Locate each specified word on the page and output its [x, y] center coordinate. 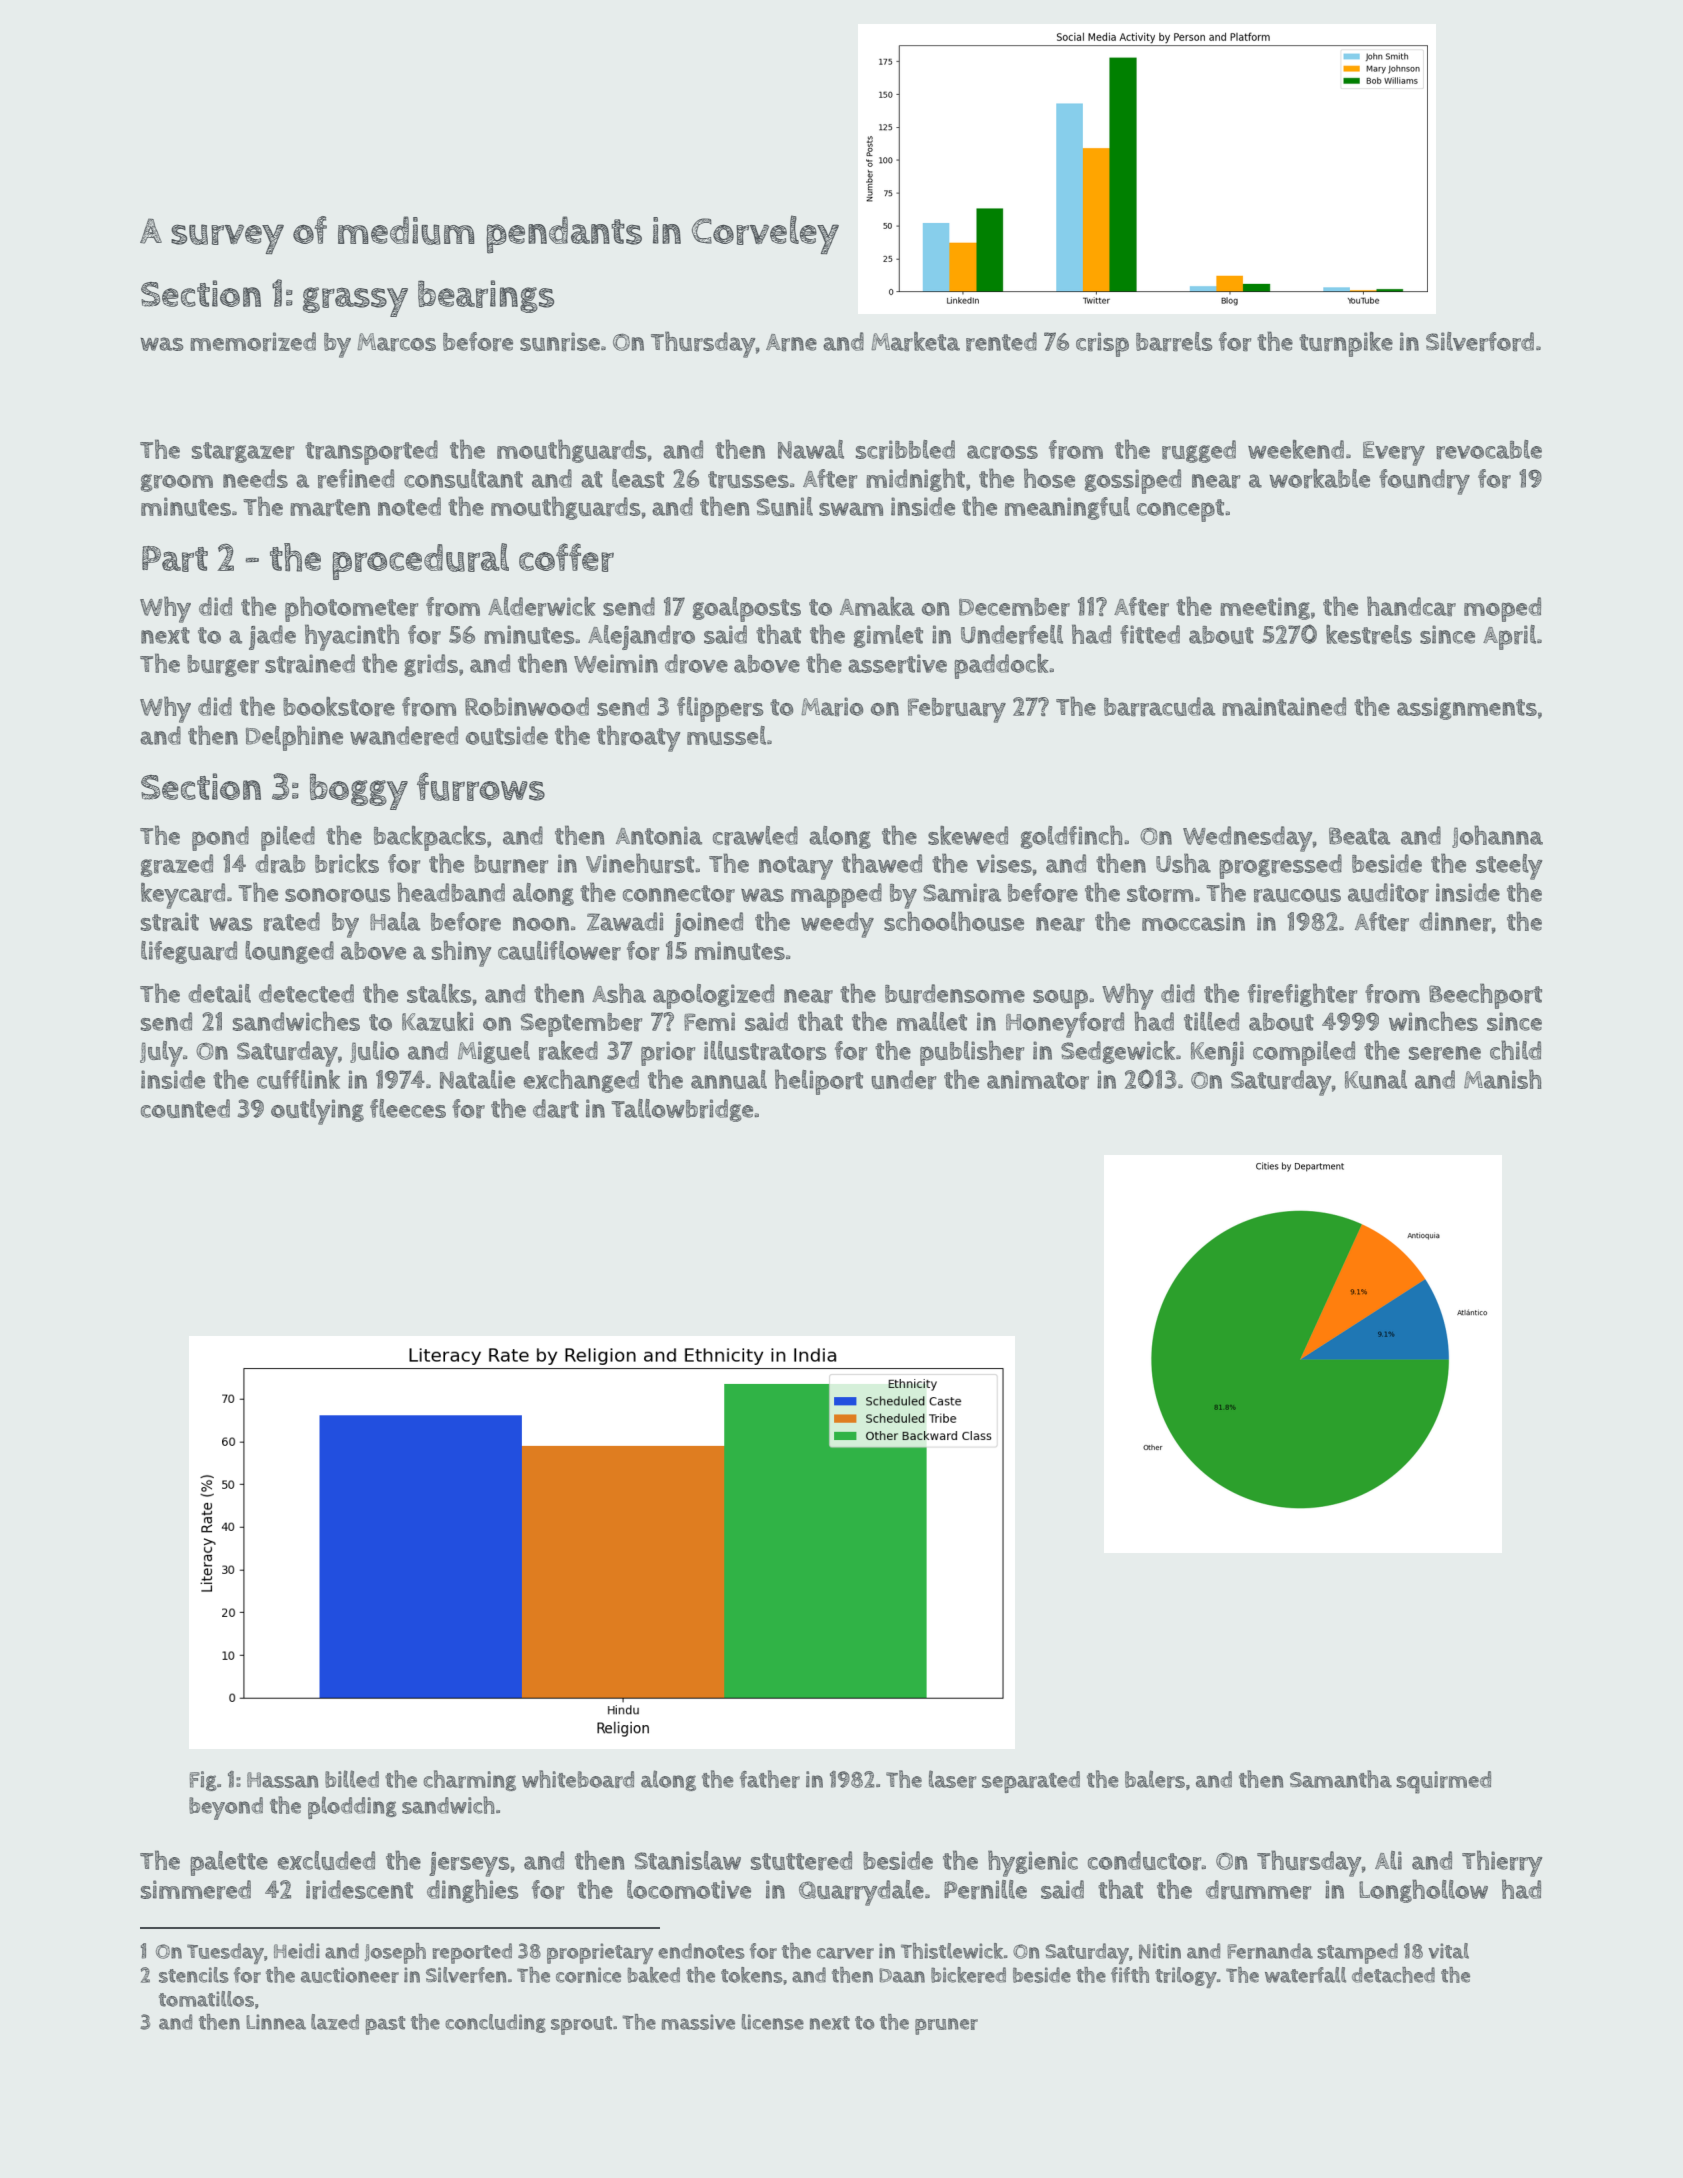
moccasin [1193, 921]
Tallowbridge [682, 1110]
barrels [1174, 342]
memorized [253, 342]
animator [1038, 1080]
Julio [374, 1052]
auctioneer [350, 1975]
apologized [713, 996]
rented [1001, 342]
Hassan [283, 1780]
